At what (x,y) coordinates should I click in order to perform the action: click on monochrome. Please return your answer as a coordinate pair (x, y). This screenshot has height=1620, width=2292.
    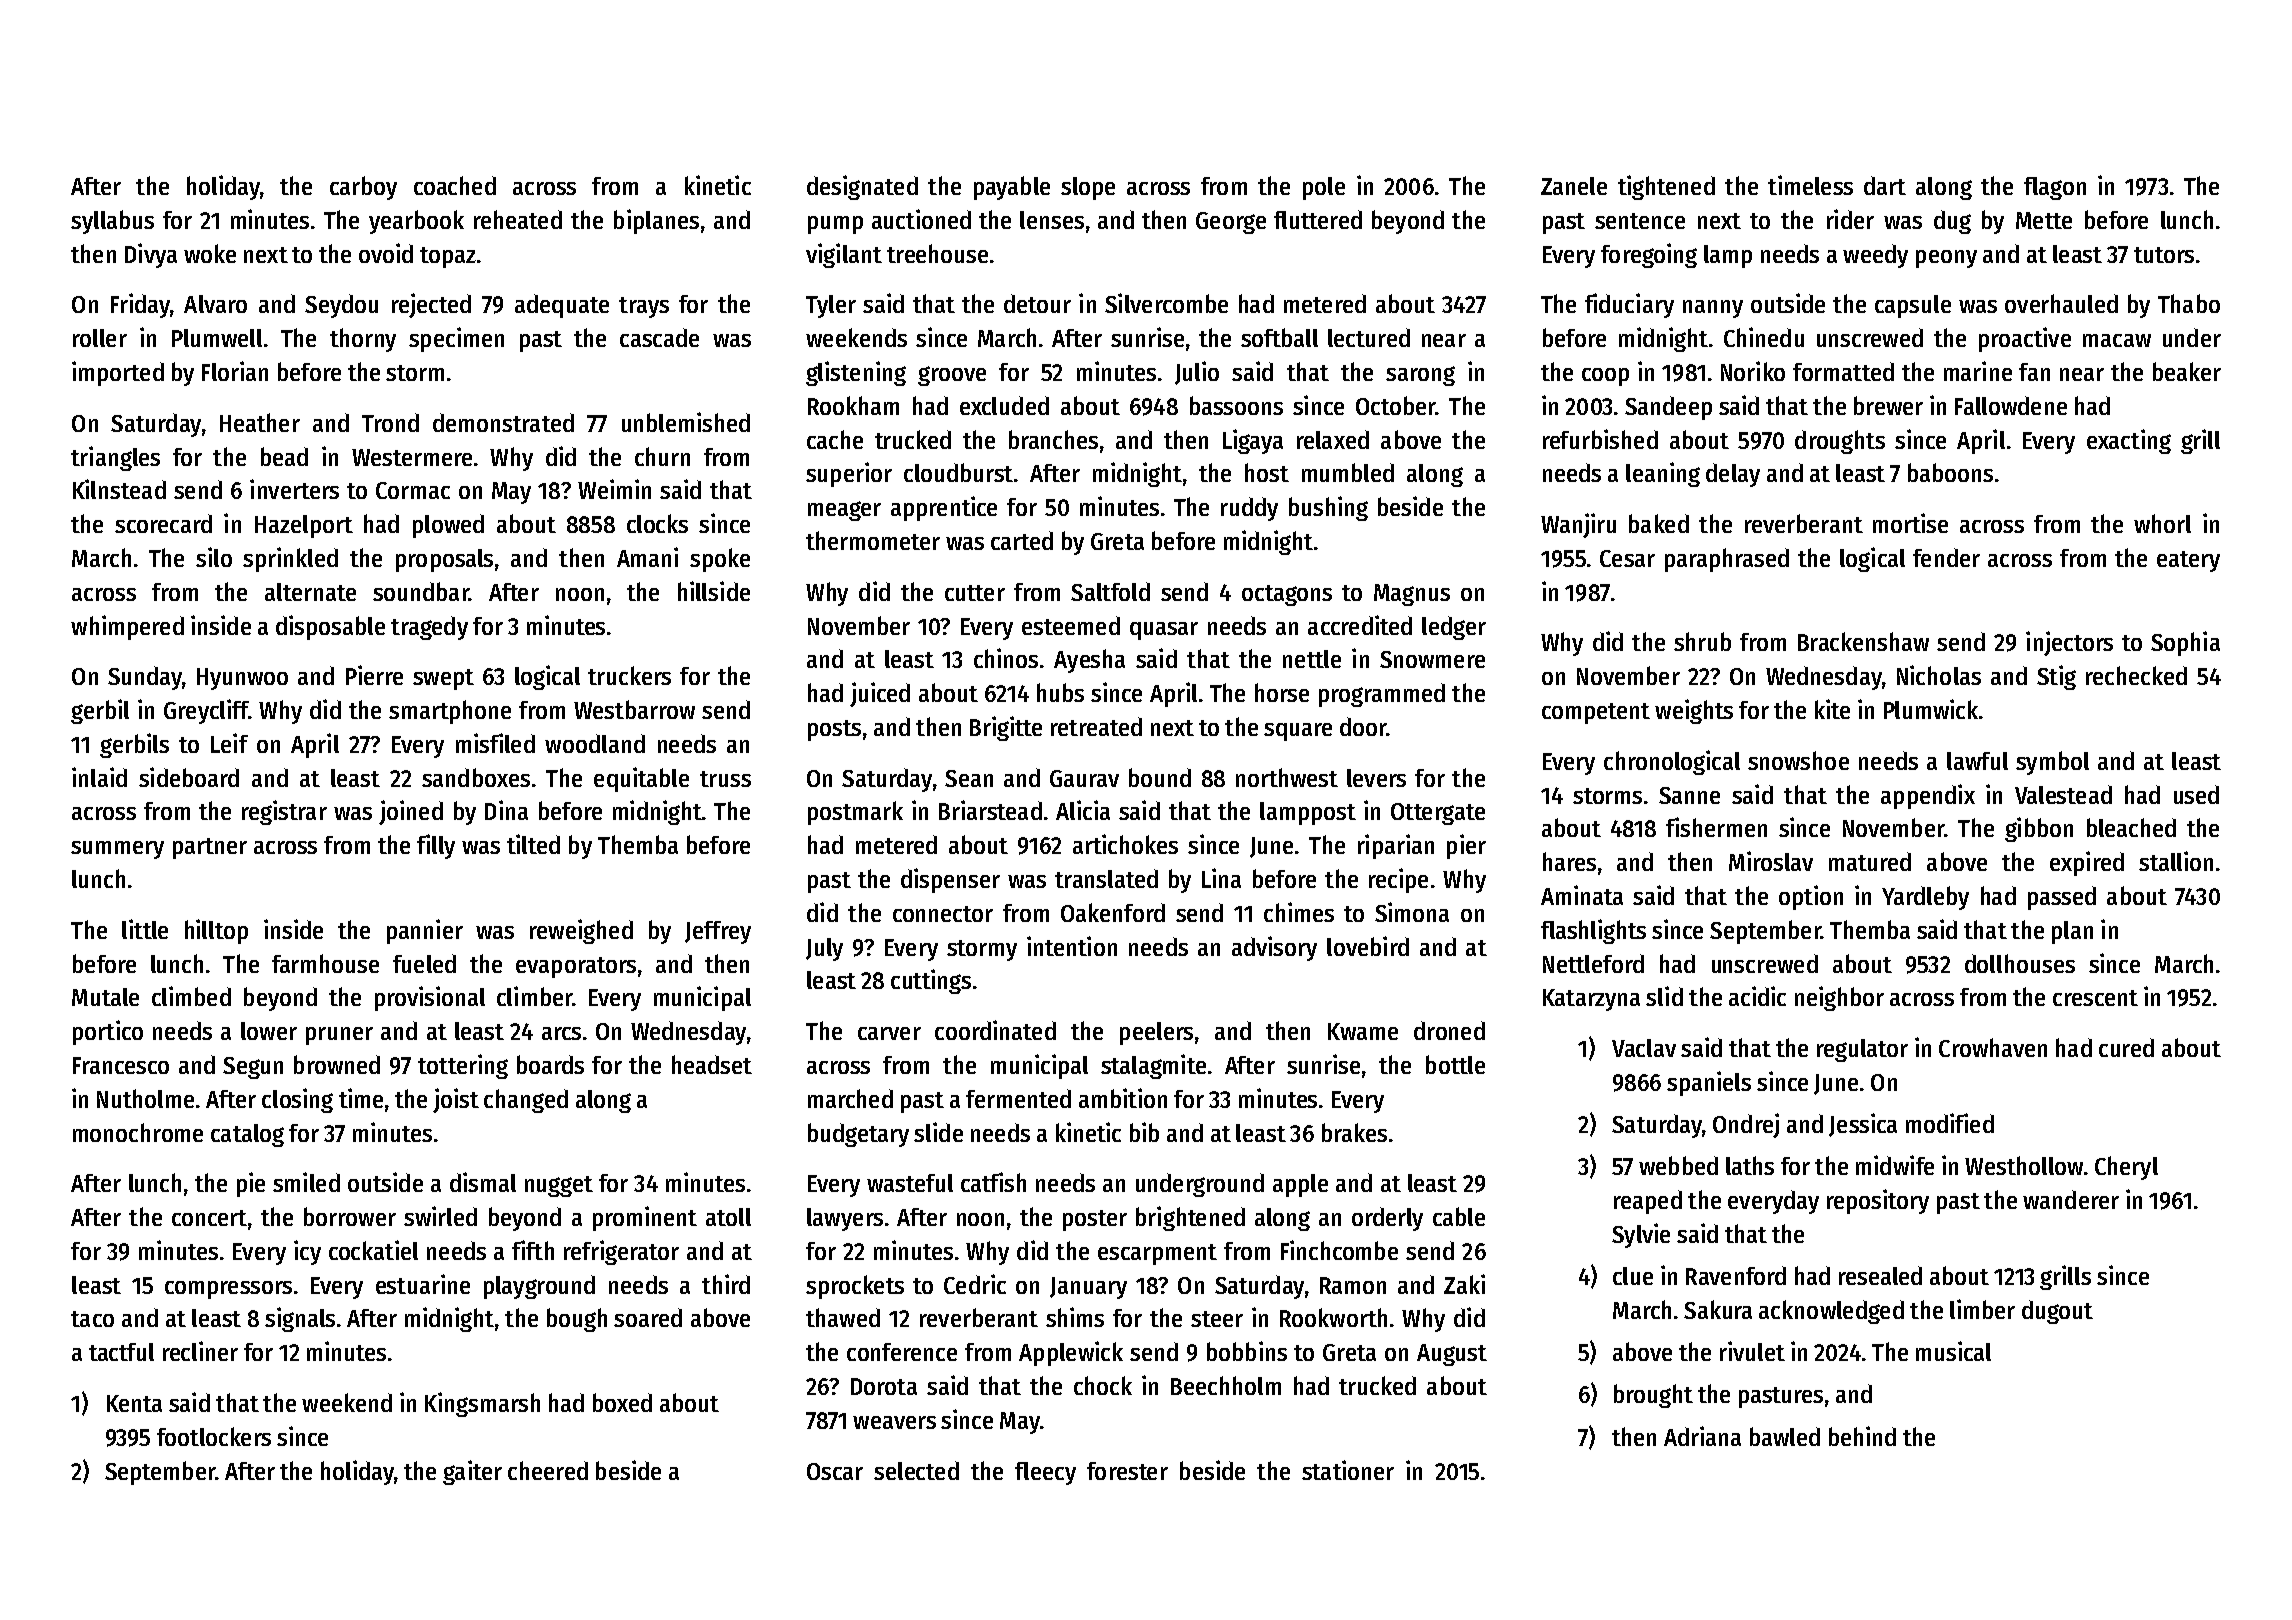
    Looking at the image, I should click on (138, 1132).
